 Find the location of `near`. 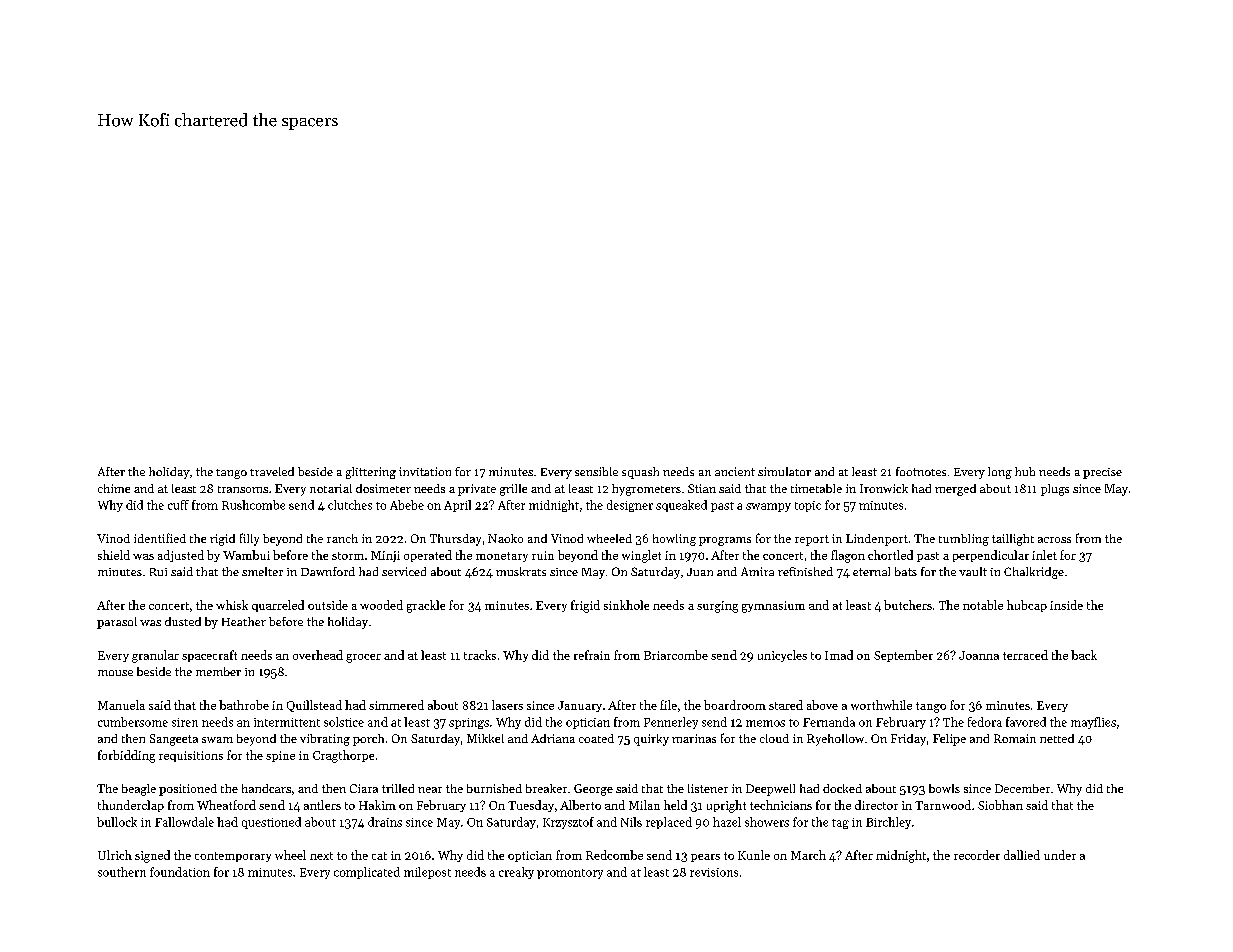

near is located at coordinates (430, 790).
